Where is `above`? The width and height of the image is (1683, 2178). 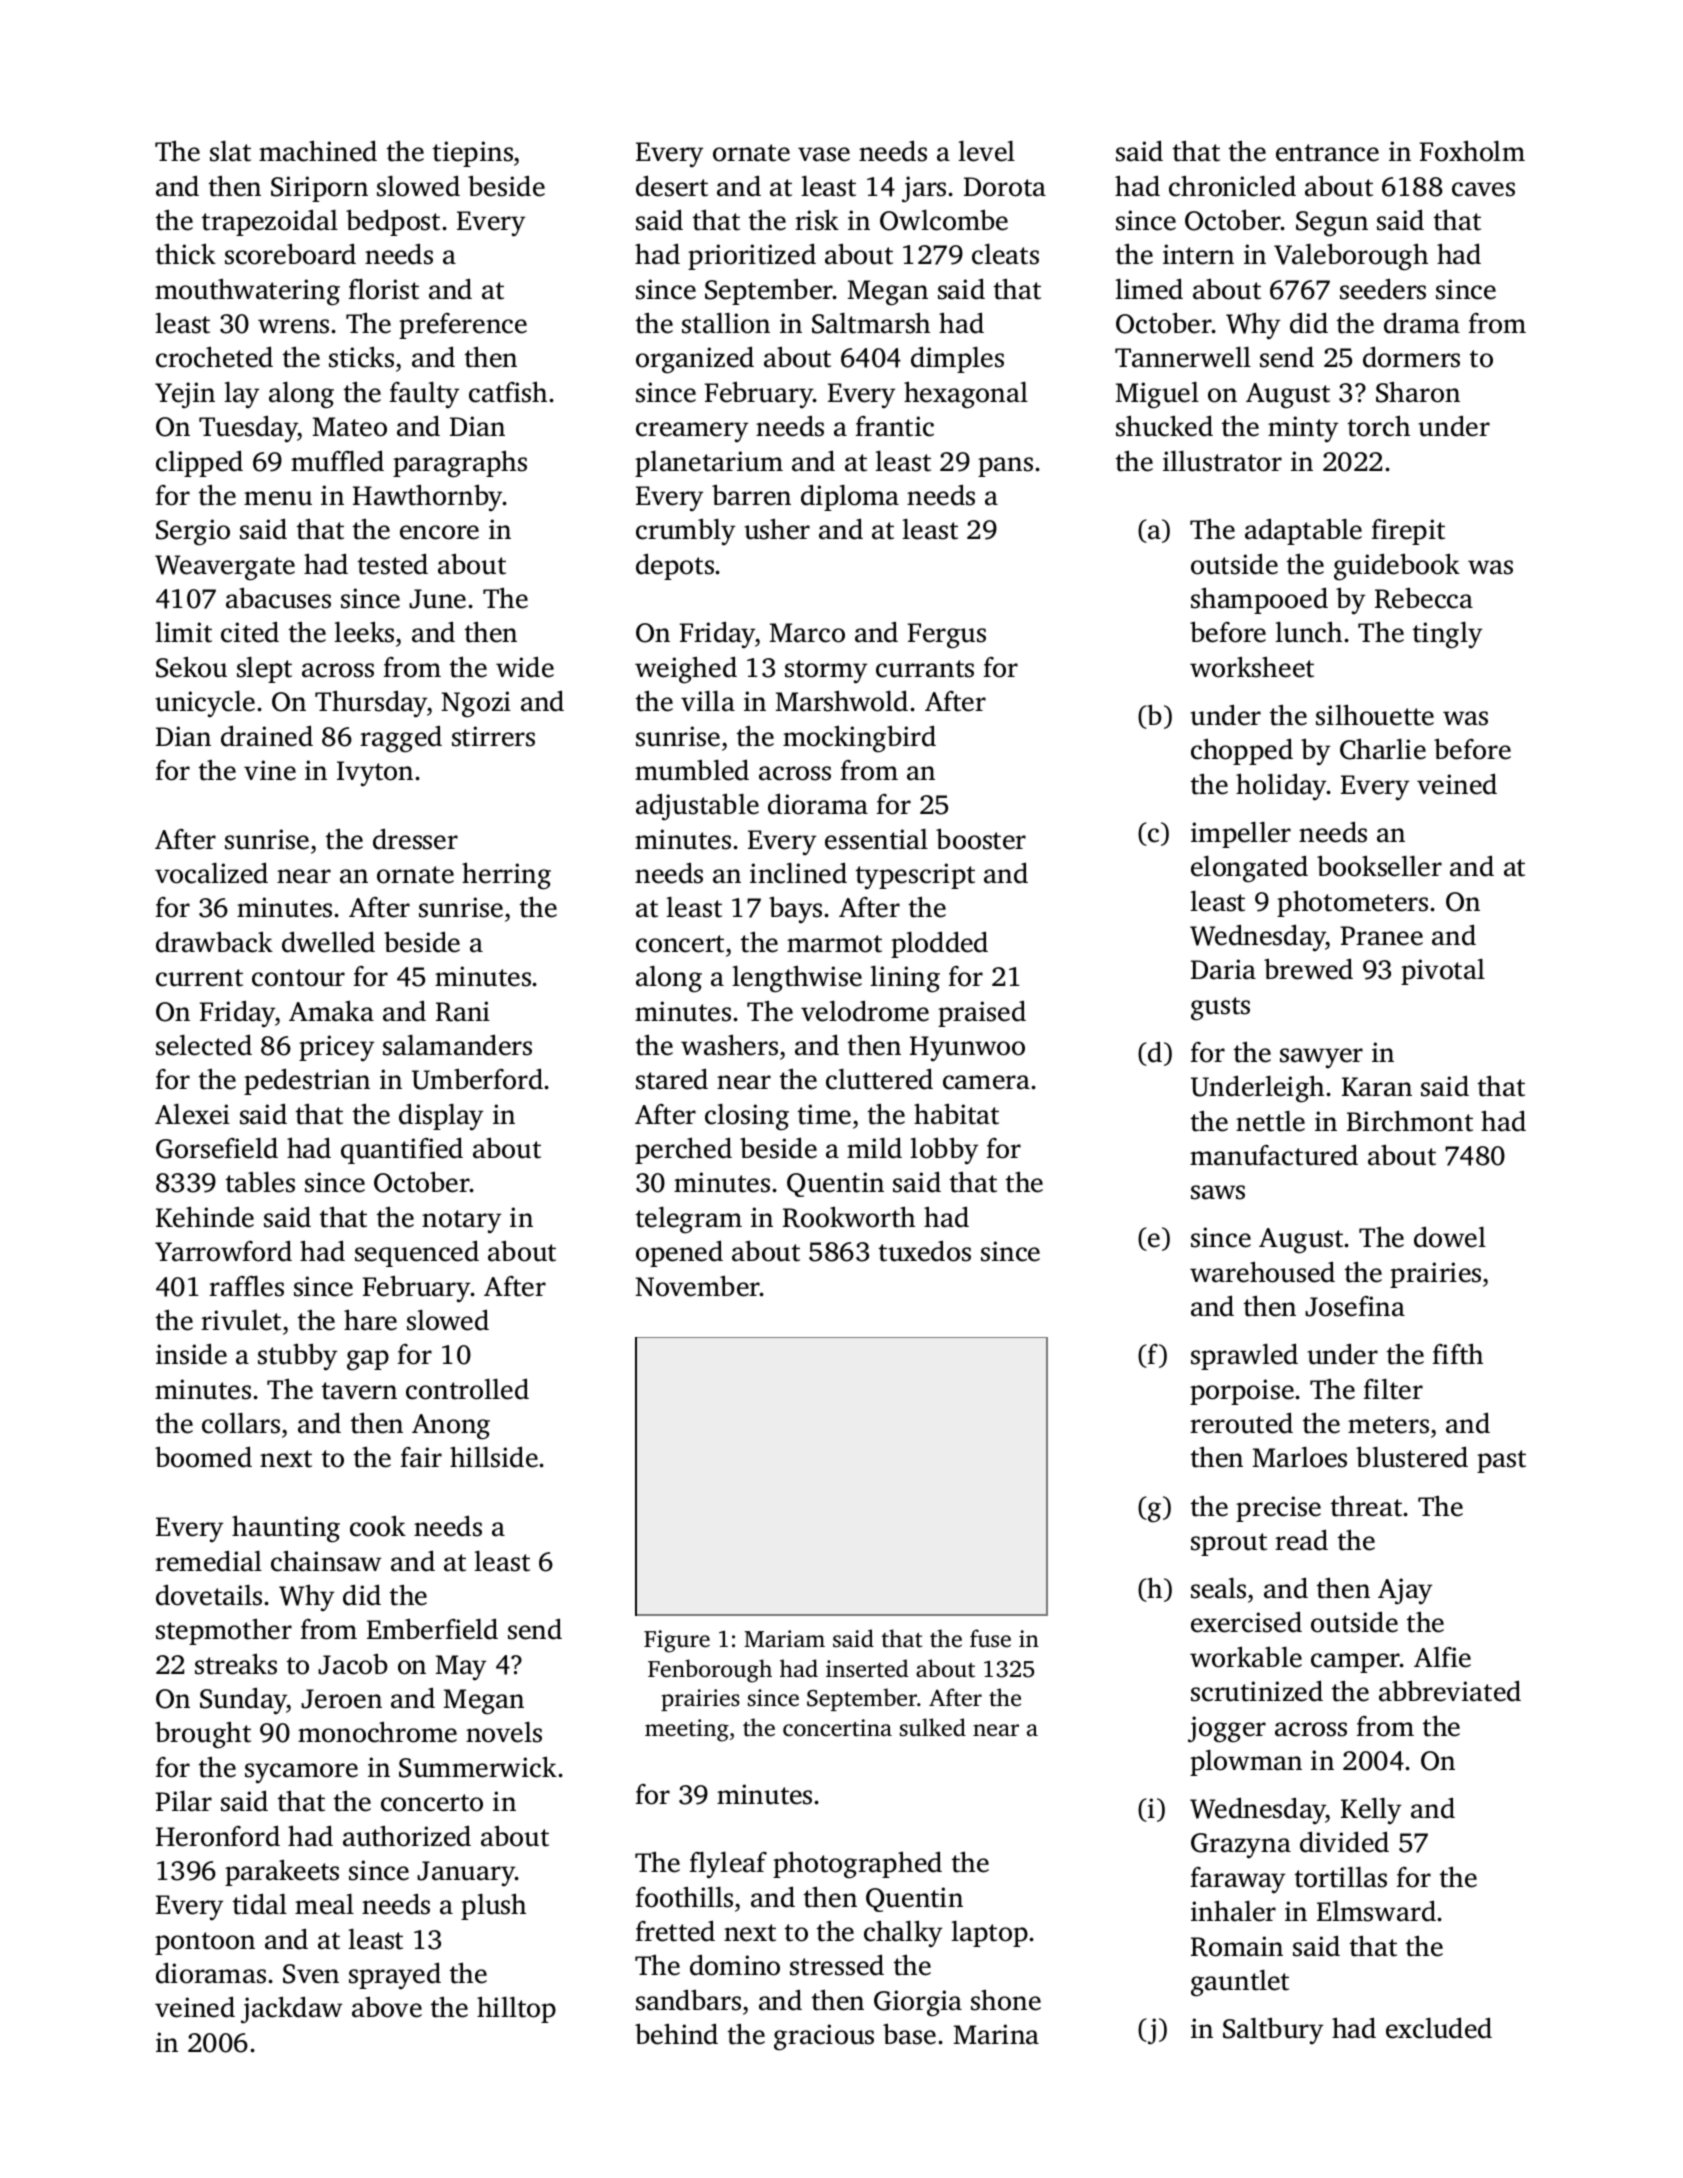
above is located at coordinates (387, 2007).
